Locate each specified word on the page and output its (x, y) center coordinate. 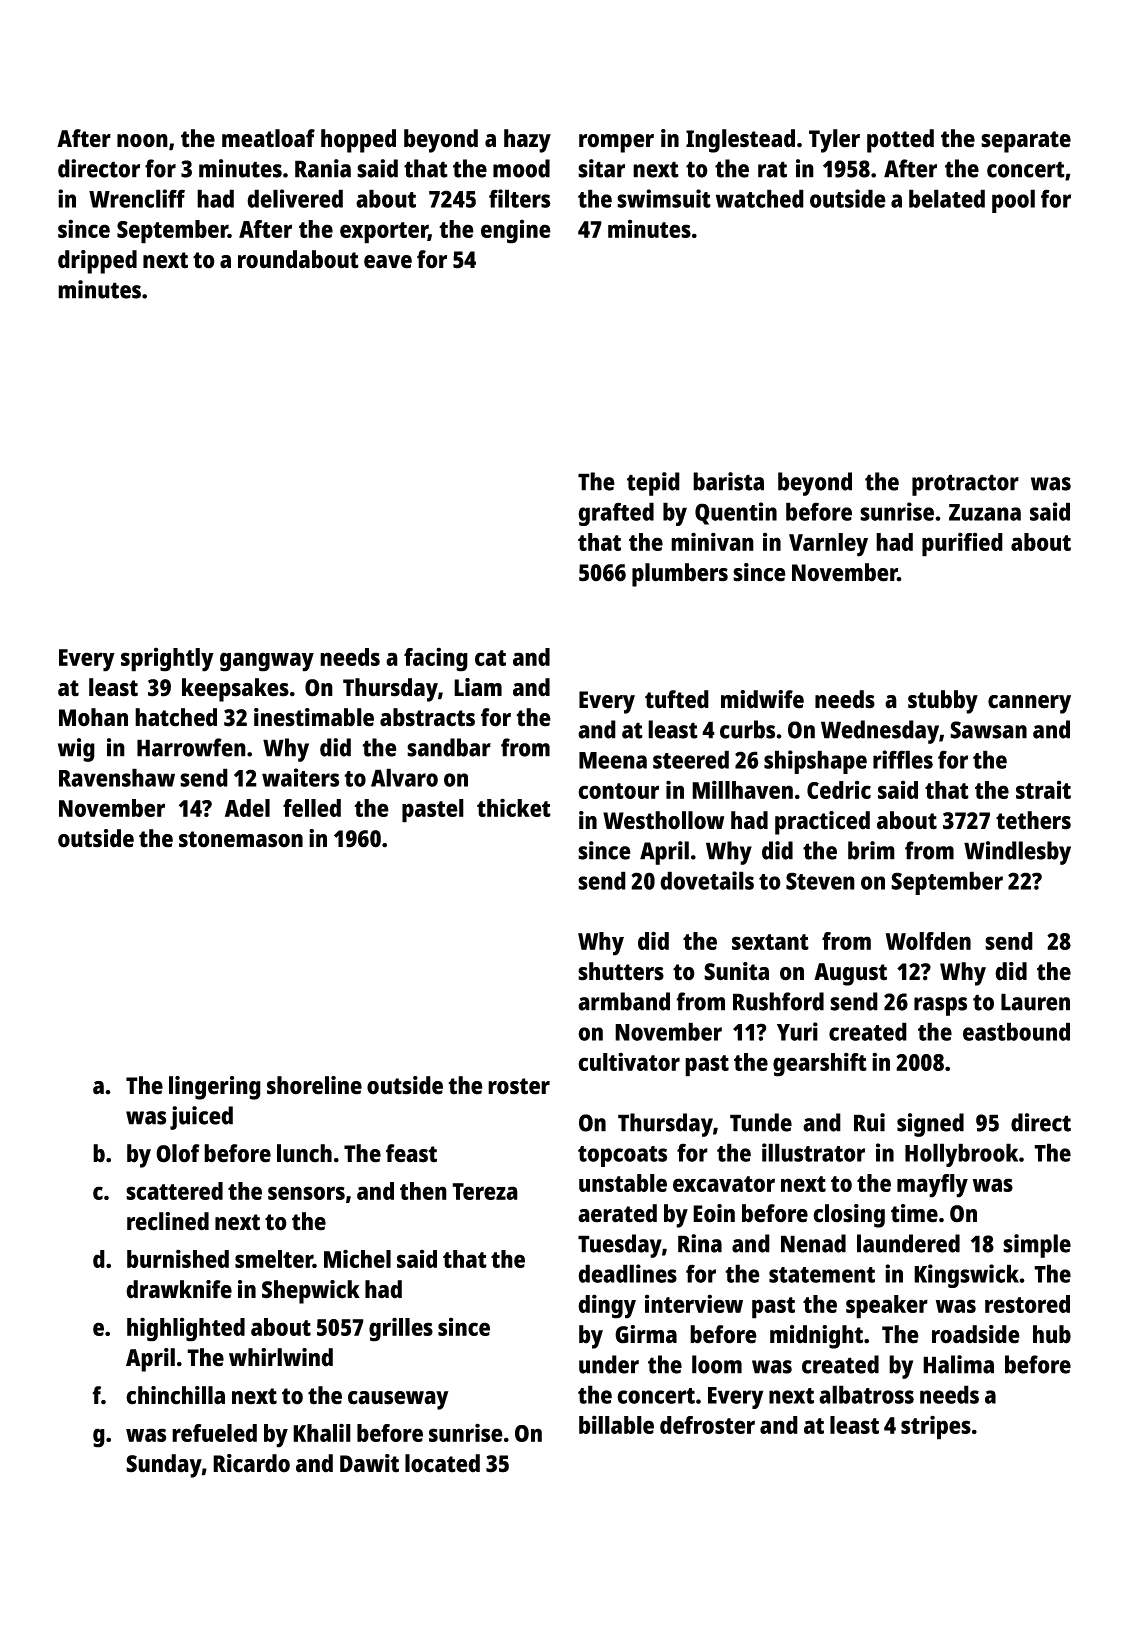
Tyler (834, 141)
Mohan (93, 717)
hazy (527, 141)
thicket (514, 807)
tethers (1033, 820)
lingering (215, 1088)
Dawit (369, 1463)
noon (142, 141)
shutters (621, 971)
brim (871, 850)
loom (717, 1364)
